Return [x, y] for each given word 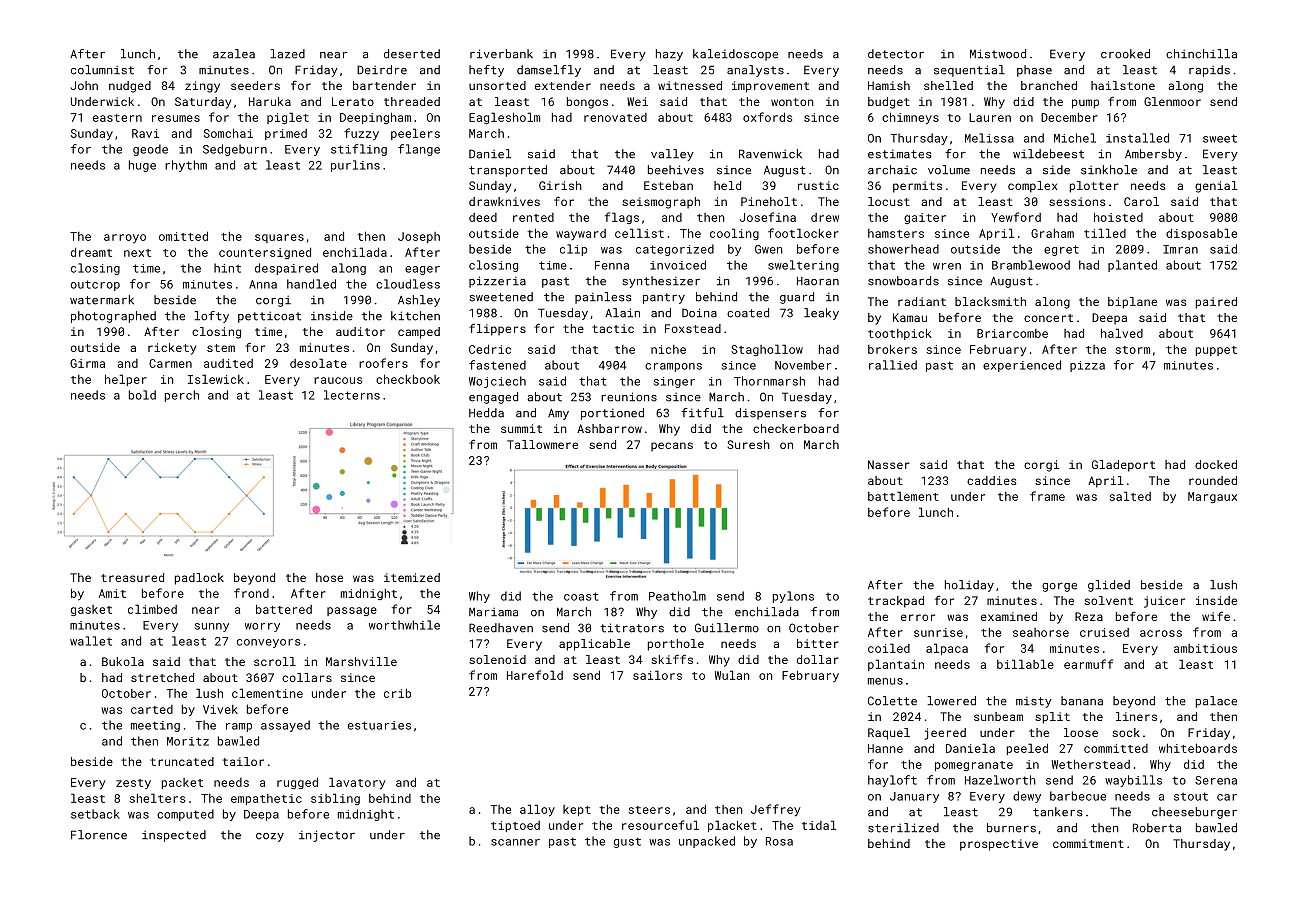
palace [1216, 702]
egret [1061, 250]
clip [573, 250]
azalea [234, 54]
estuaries [379, 725]
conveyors [269, 643]
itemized [412, 577]
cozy [270, 837]
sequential [969, 71]
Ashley [419, 301]
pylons [793, 597]
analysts [755, 71]
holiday [969, 586]
